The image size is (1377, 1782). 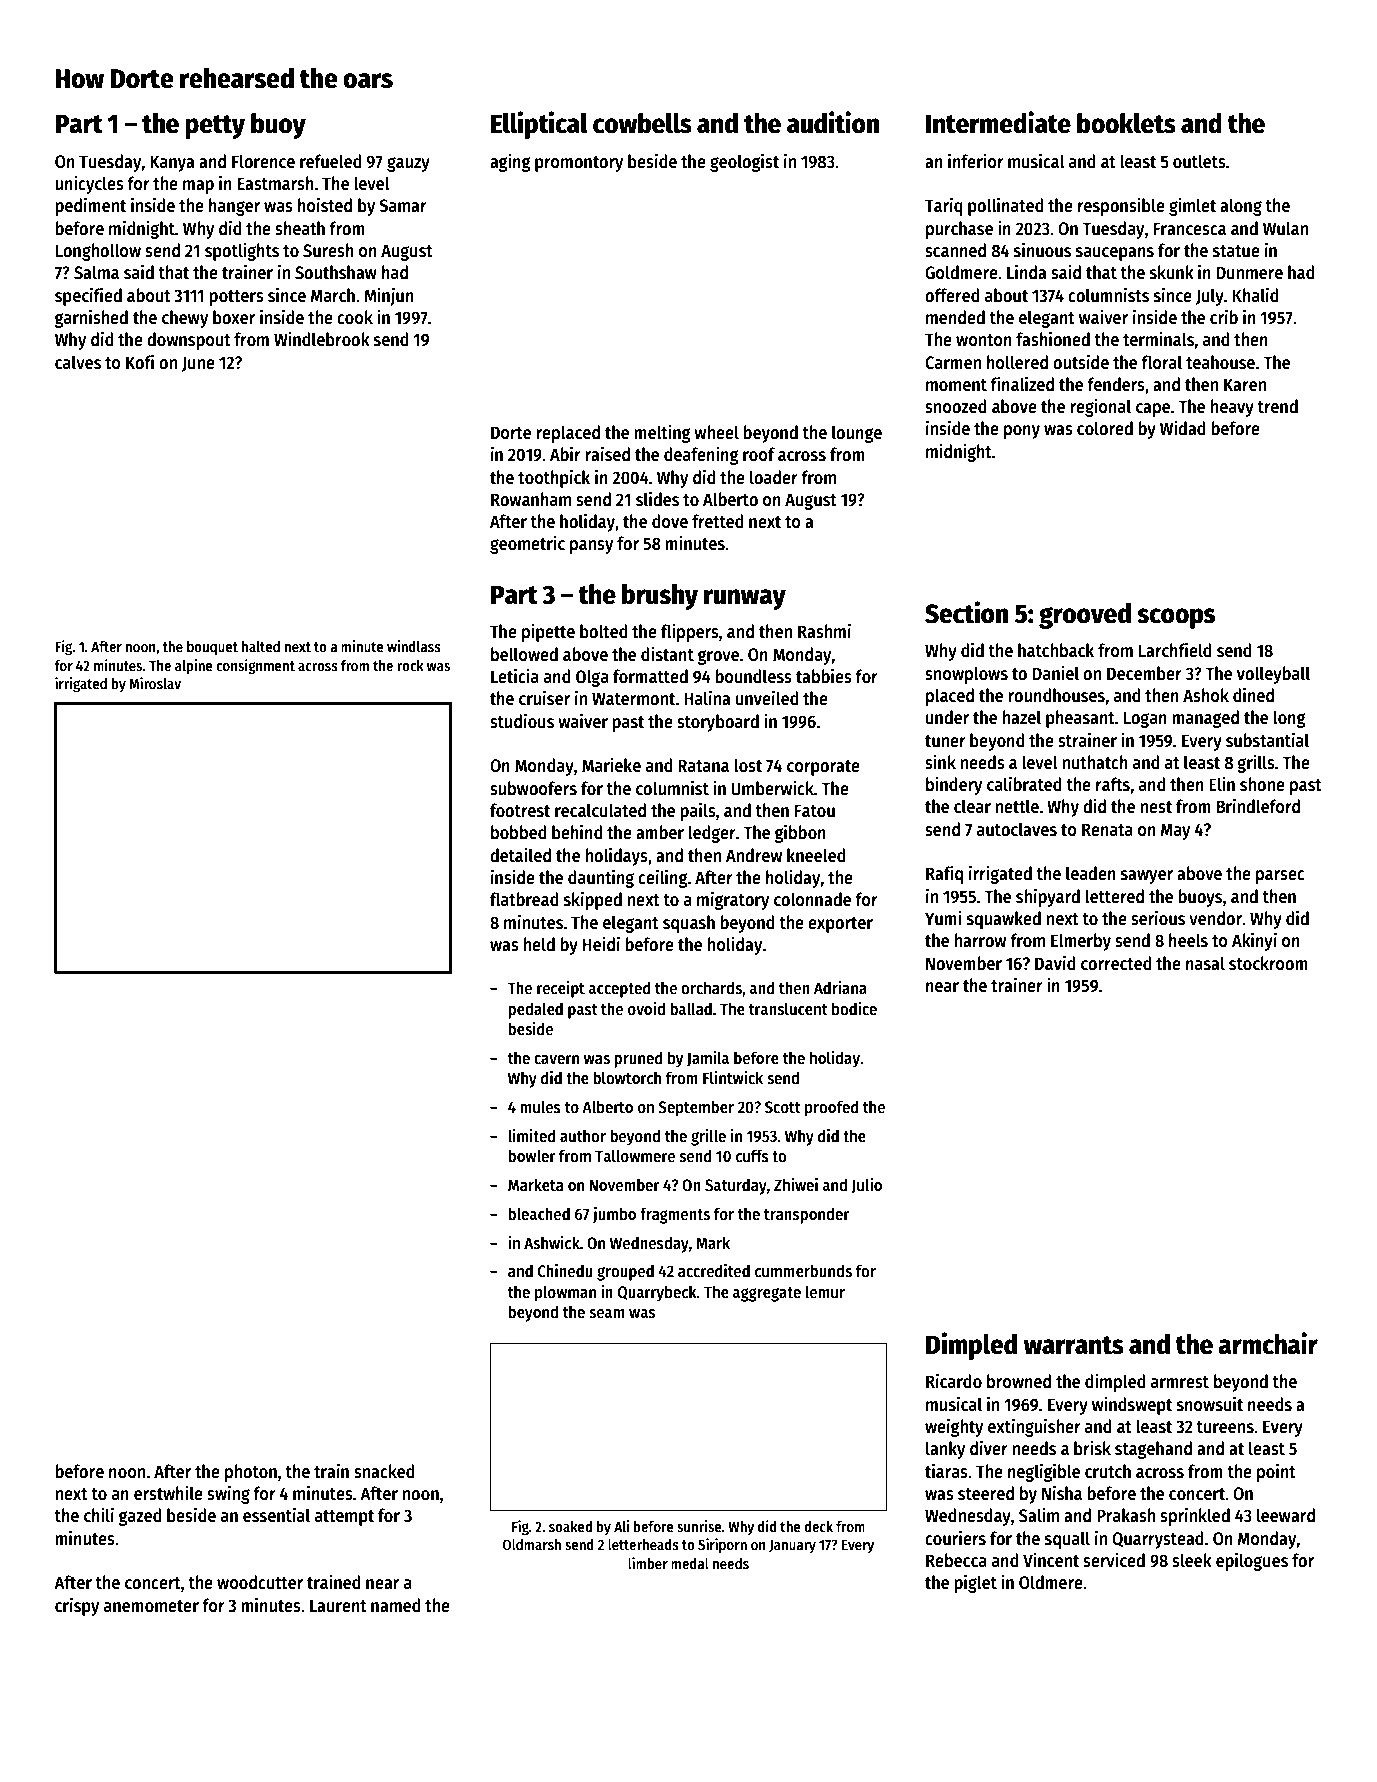 What do you see at coordinates (857, 434) in the screenshot?
I see `lounge` at bounding box center [857, 434].
